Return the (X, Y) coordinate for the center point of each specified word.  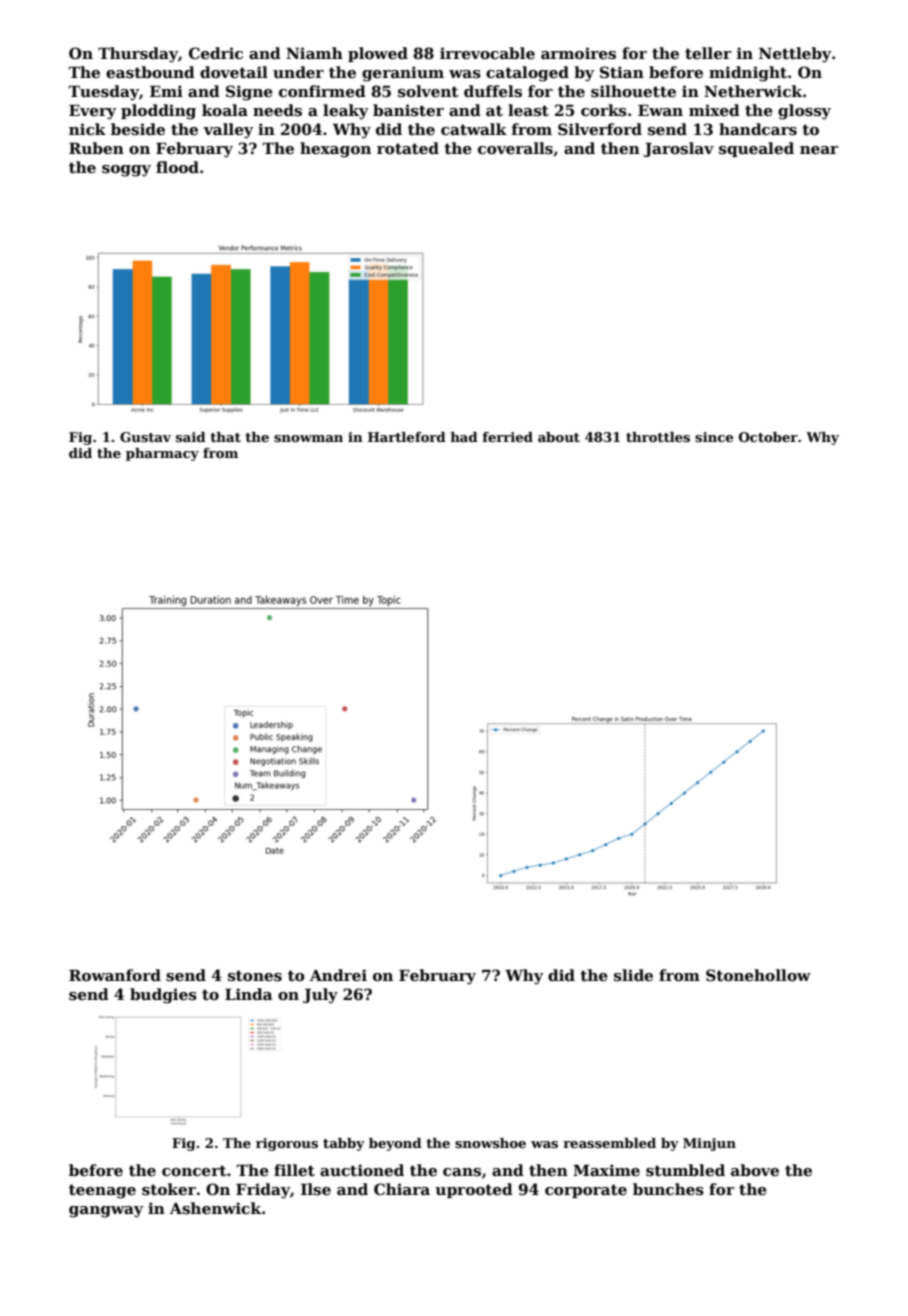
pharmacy (162, 454)
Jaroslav (679, 149)
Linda (249, 994)
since (714, 437)
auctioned (362, 1170)
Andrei (338, 975)
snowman (308, 438)
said (191, 437)
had (464, 437)
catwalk (474, 129)
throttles (658, 437)
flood (177, 167)
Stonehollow (758, 975)
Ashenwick (215, 1208)
